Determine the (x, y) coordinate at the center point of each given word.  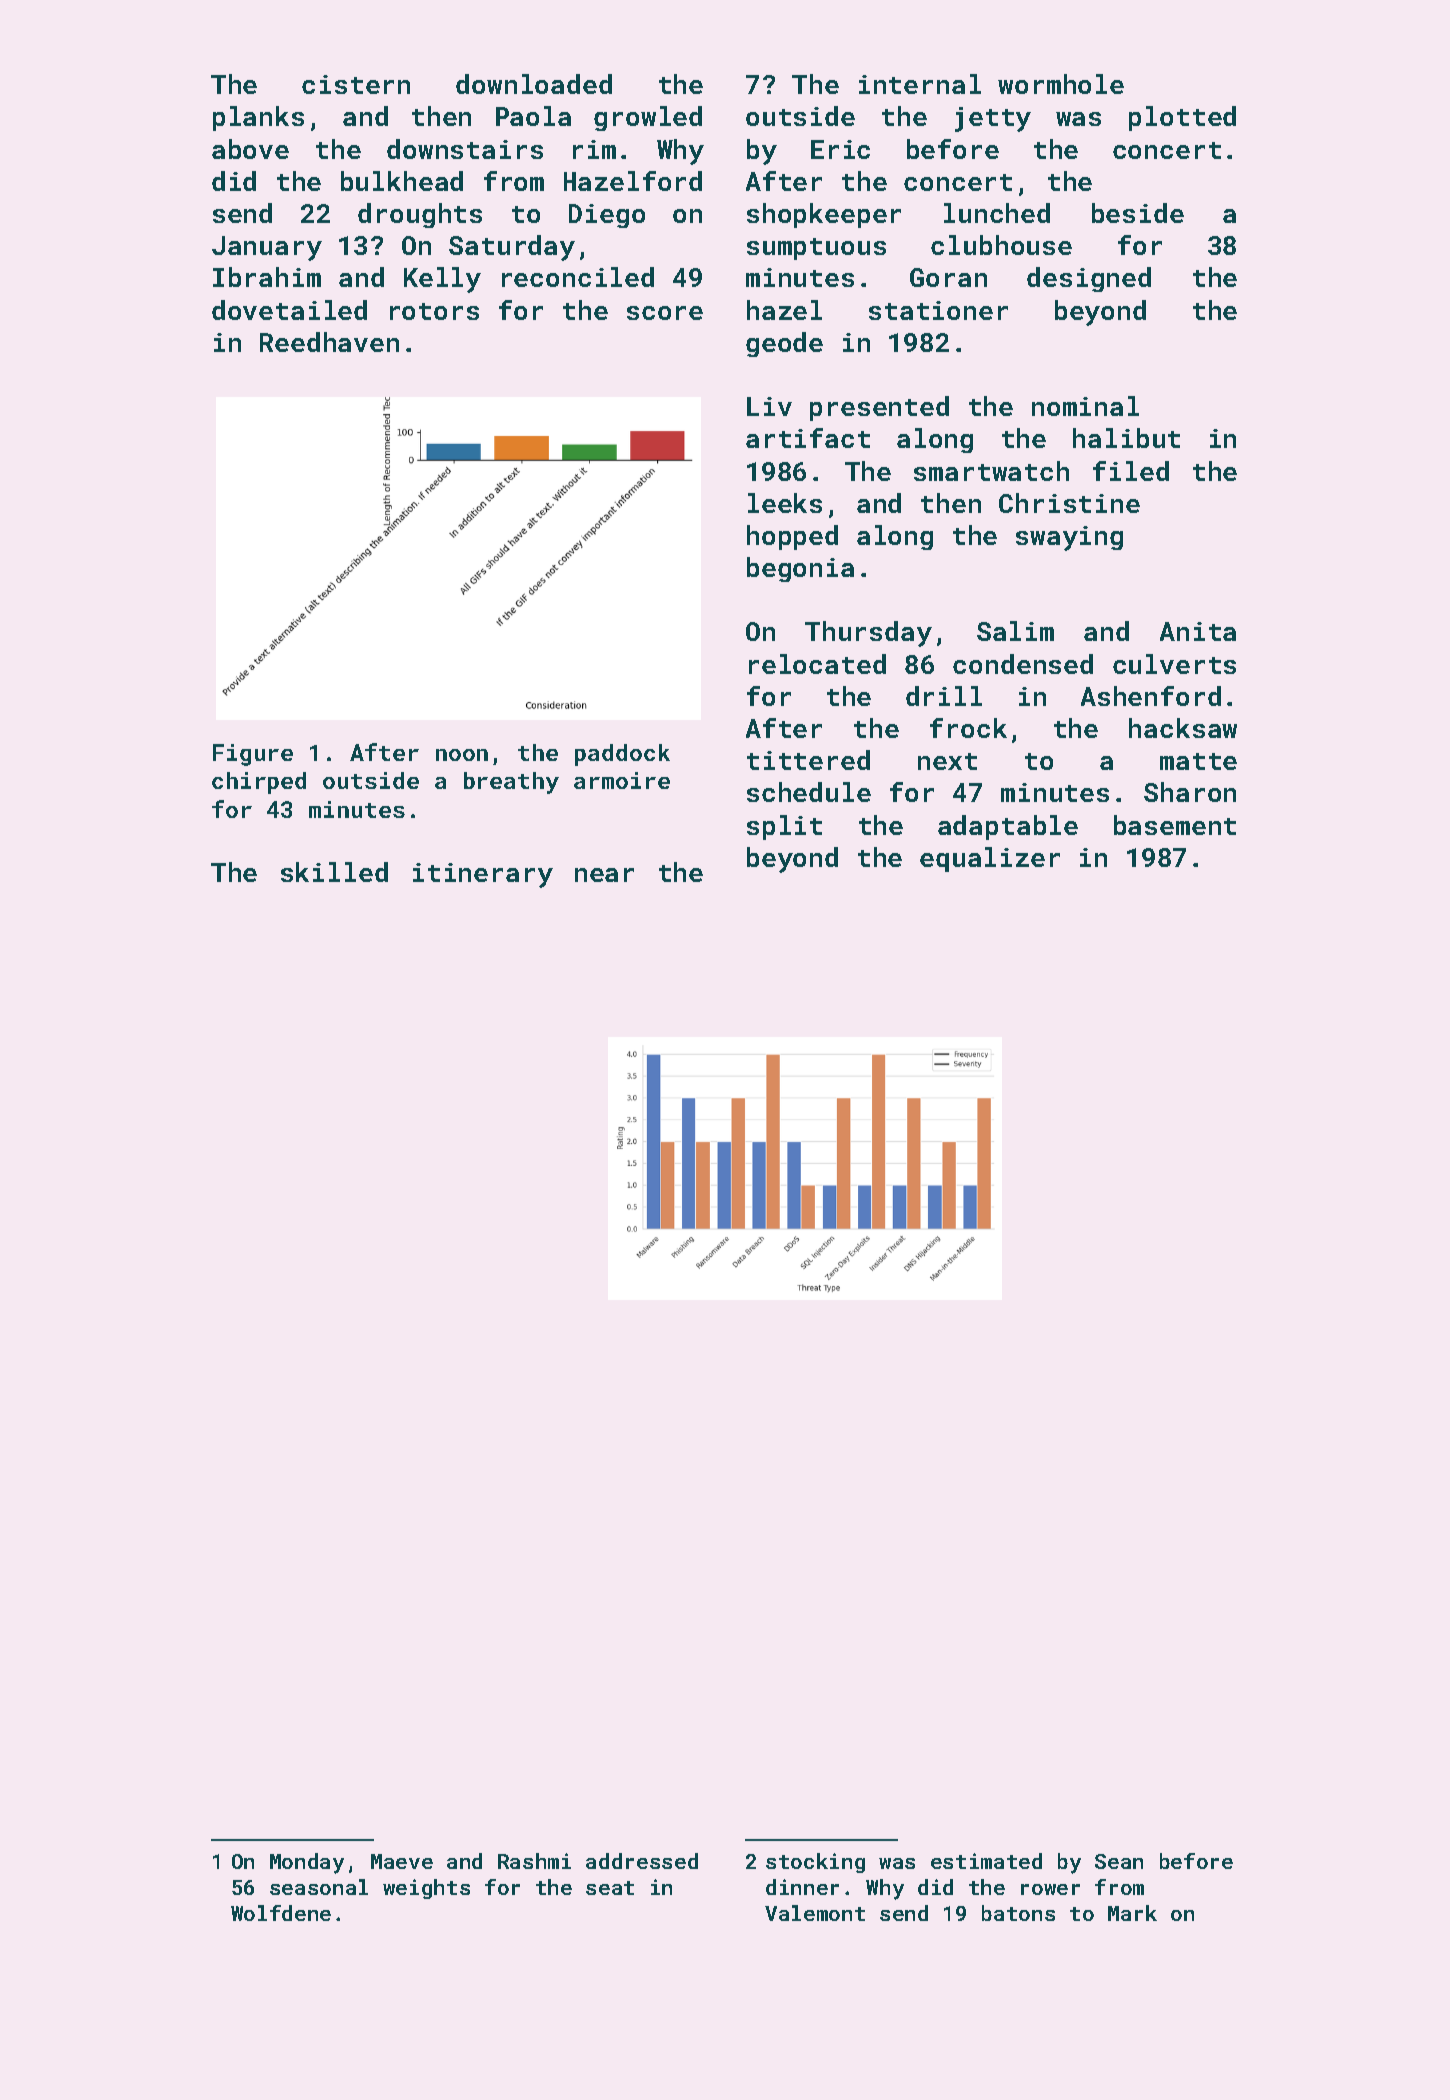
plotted (1182, 118)
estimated (986, 1861)
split (784, 827)
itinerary (483, 875)
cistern (356, 84)
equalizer (990, 859)
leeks (785, 503)
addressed (642, 1861)
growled (648, 118)
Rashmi (534, 1861)
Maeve (402, 1861)
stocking (815, 1863)
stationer (938, 310)
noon (462, 755)
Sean (1119, 1861)
